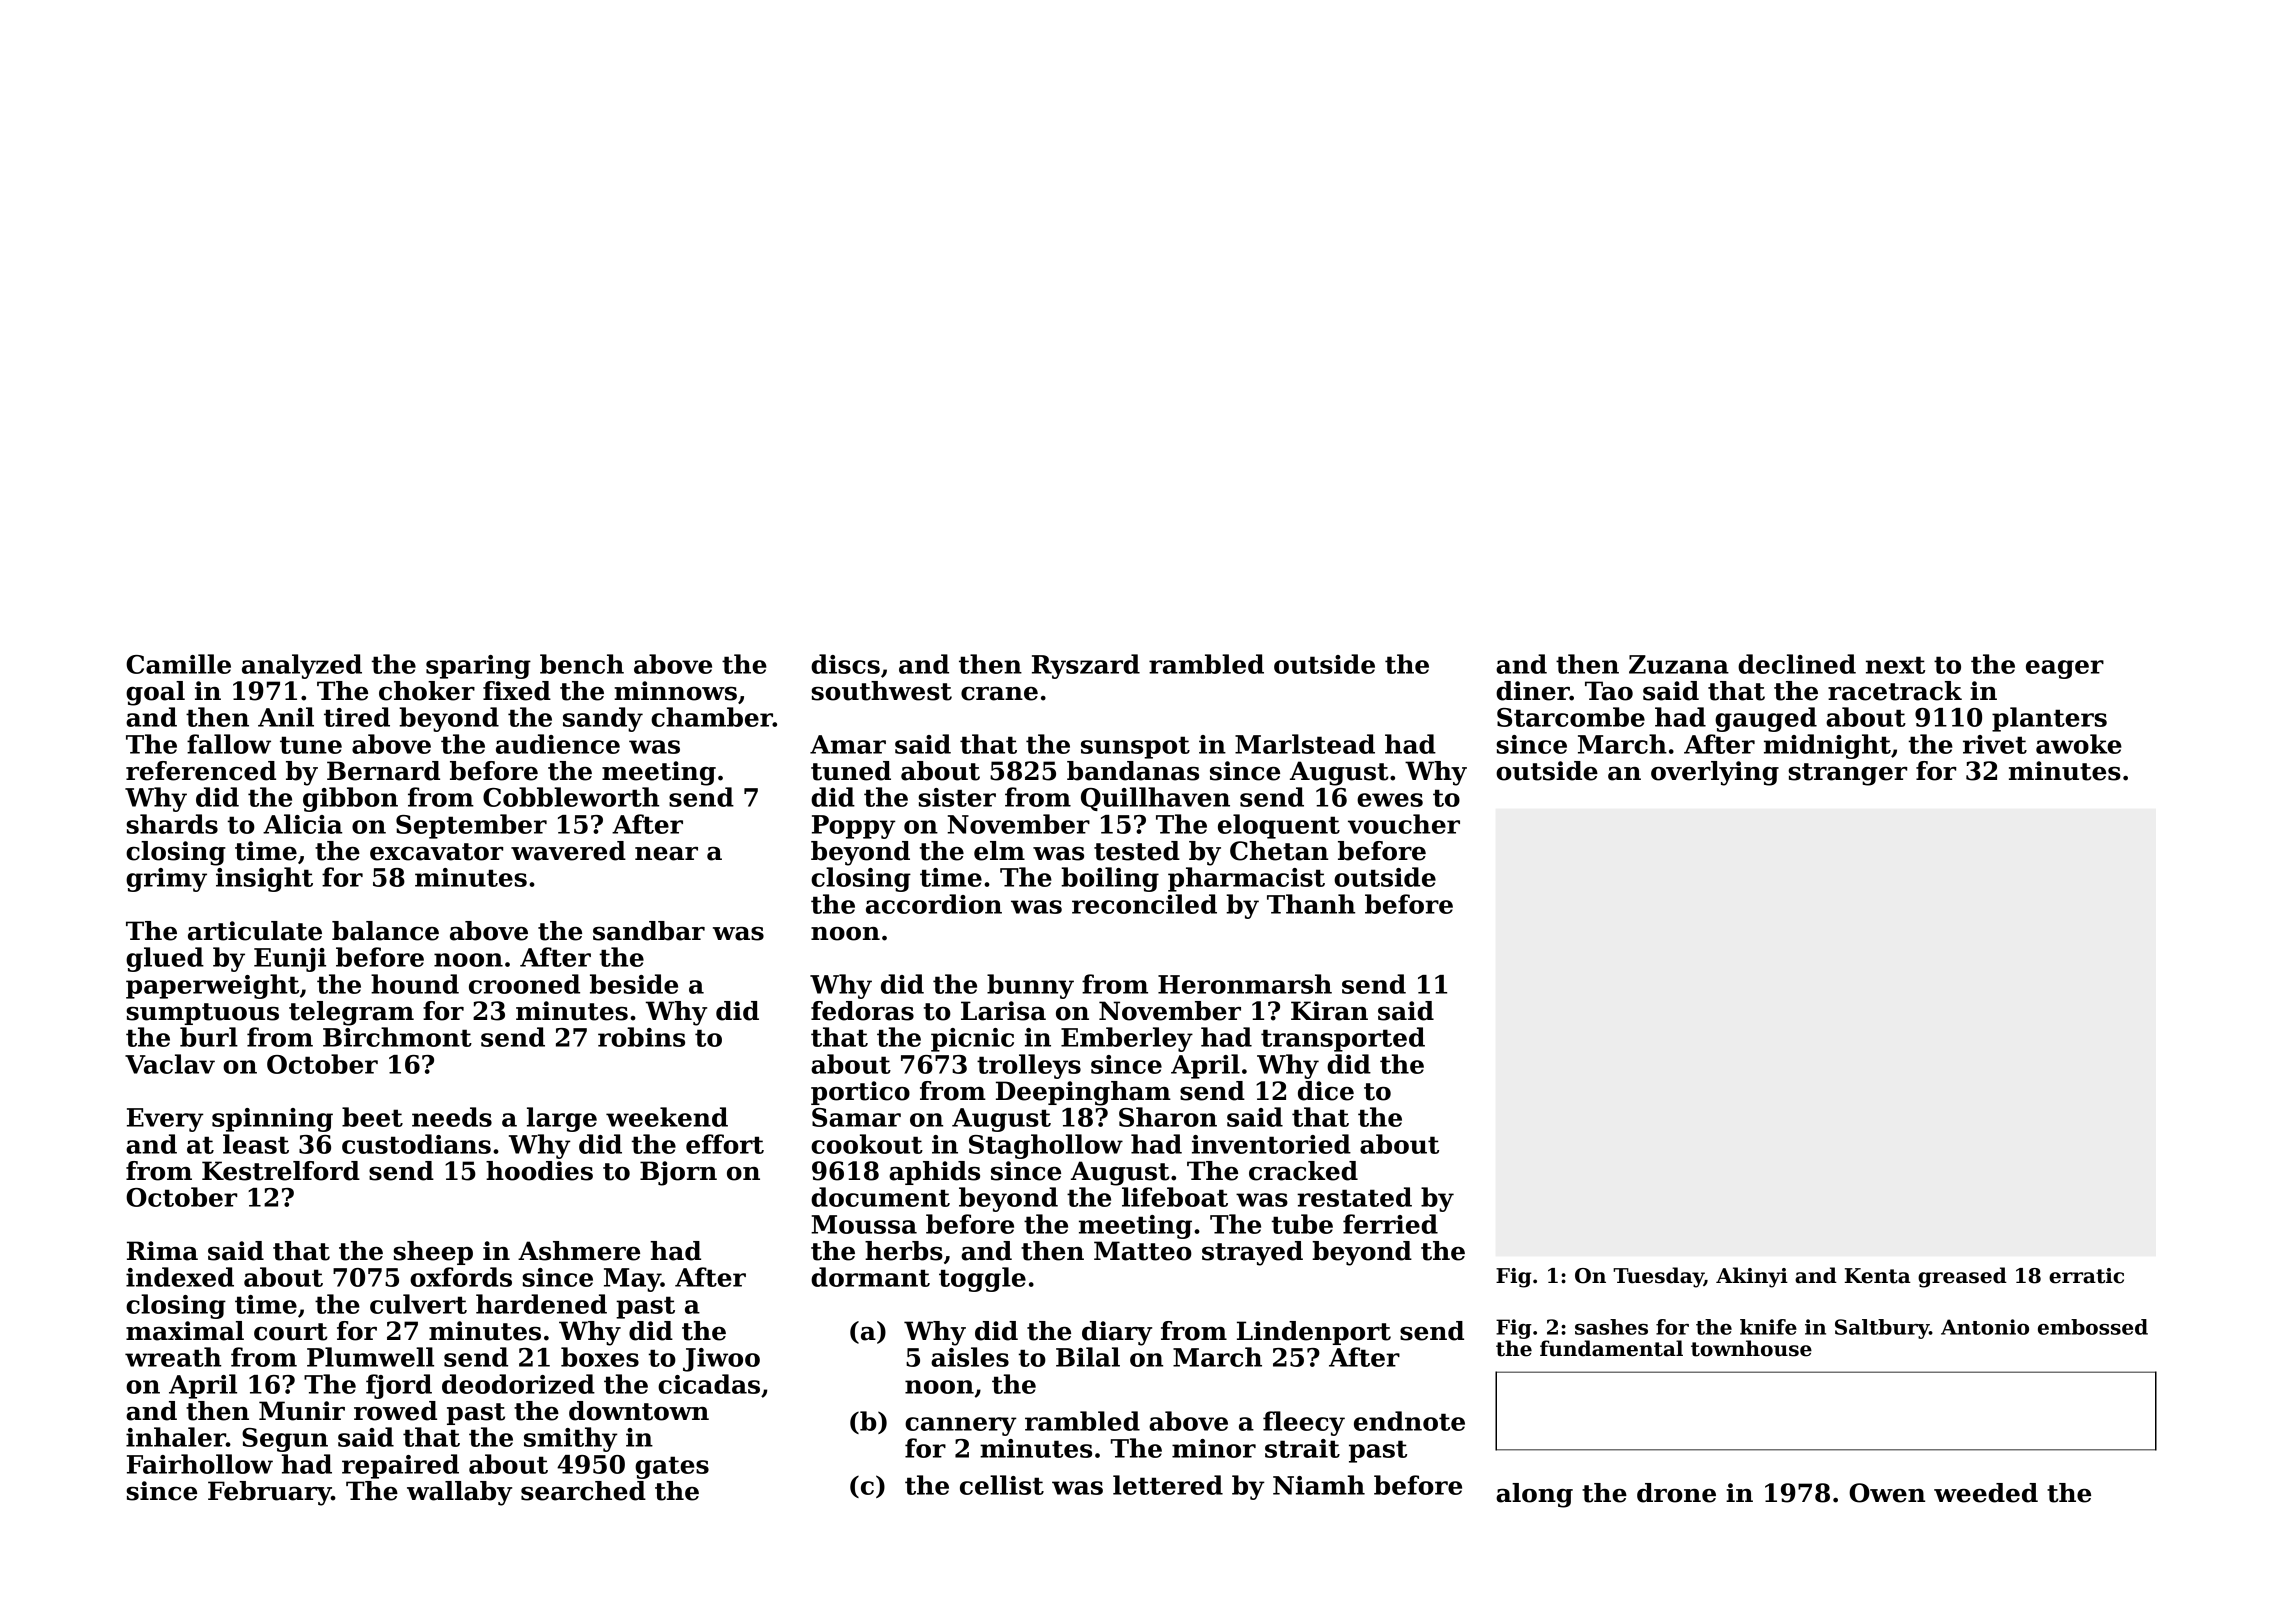  What do you see at coordinates (1715, 773) in the document?
I see `overlying` at bounding box center [1715, 773].
